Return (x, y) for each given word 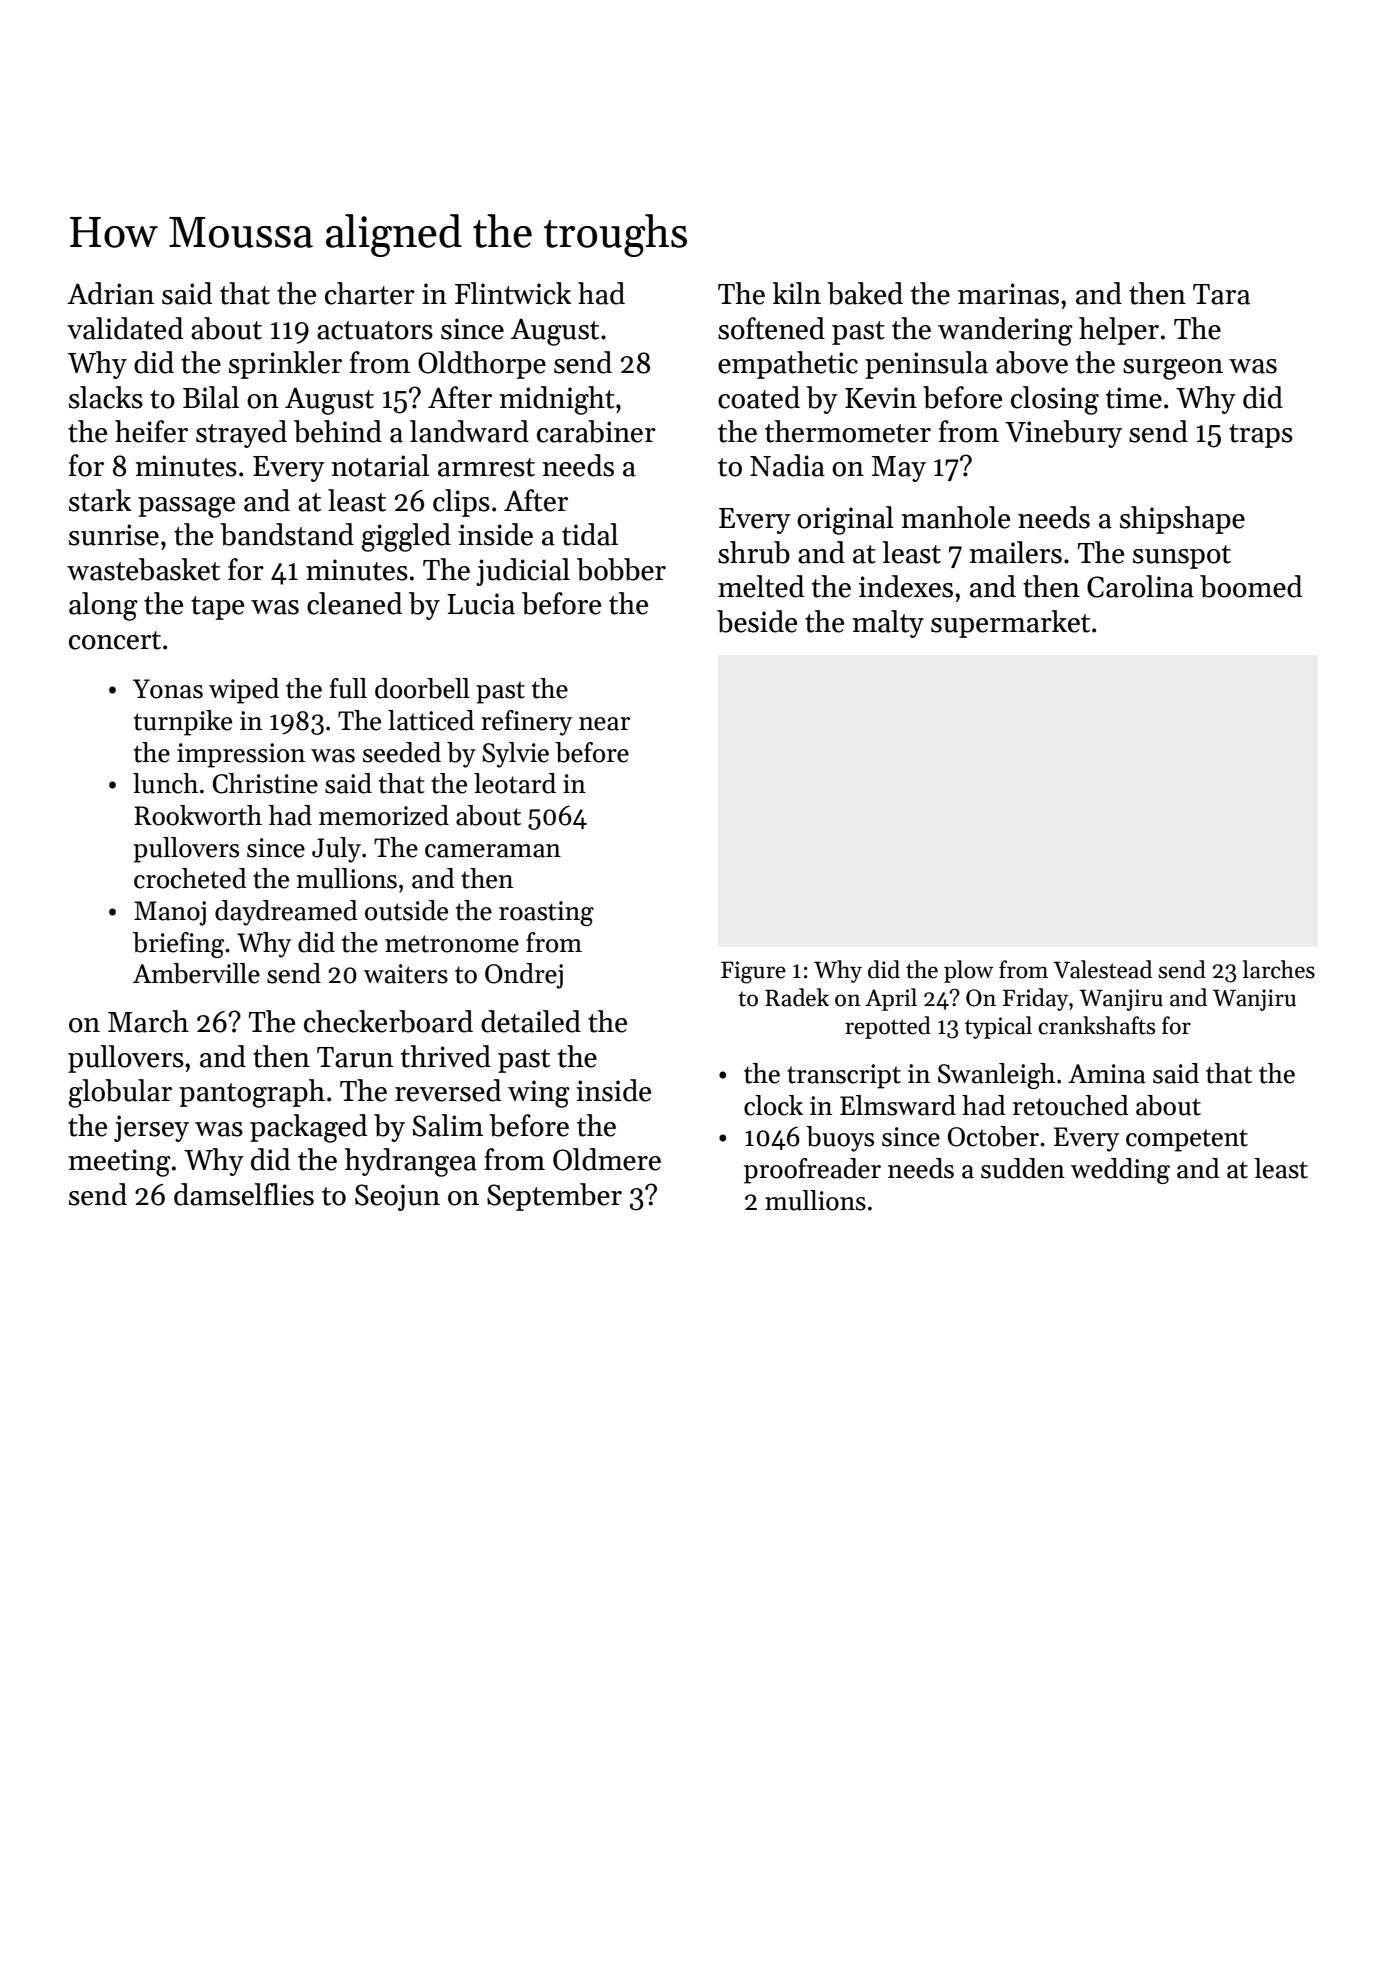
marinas (1008, 294)
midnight (557, 400)
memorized (384, 815)
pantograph (252, 1093)
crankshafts (1096, 1025)
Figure (753, 972)
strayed (241, 434)
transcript (844, 1076)
